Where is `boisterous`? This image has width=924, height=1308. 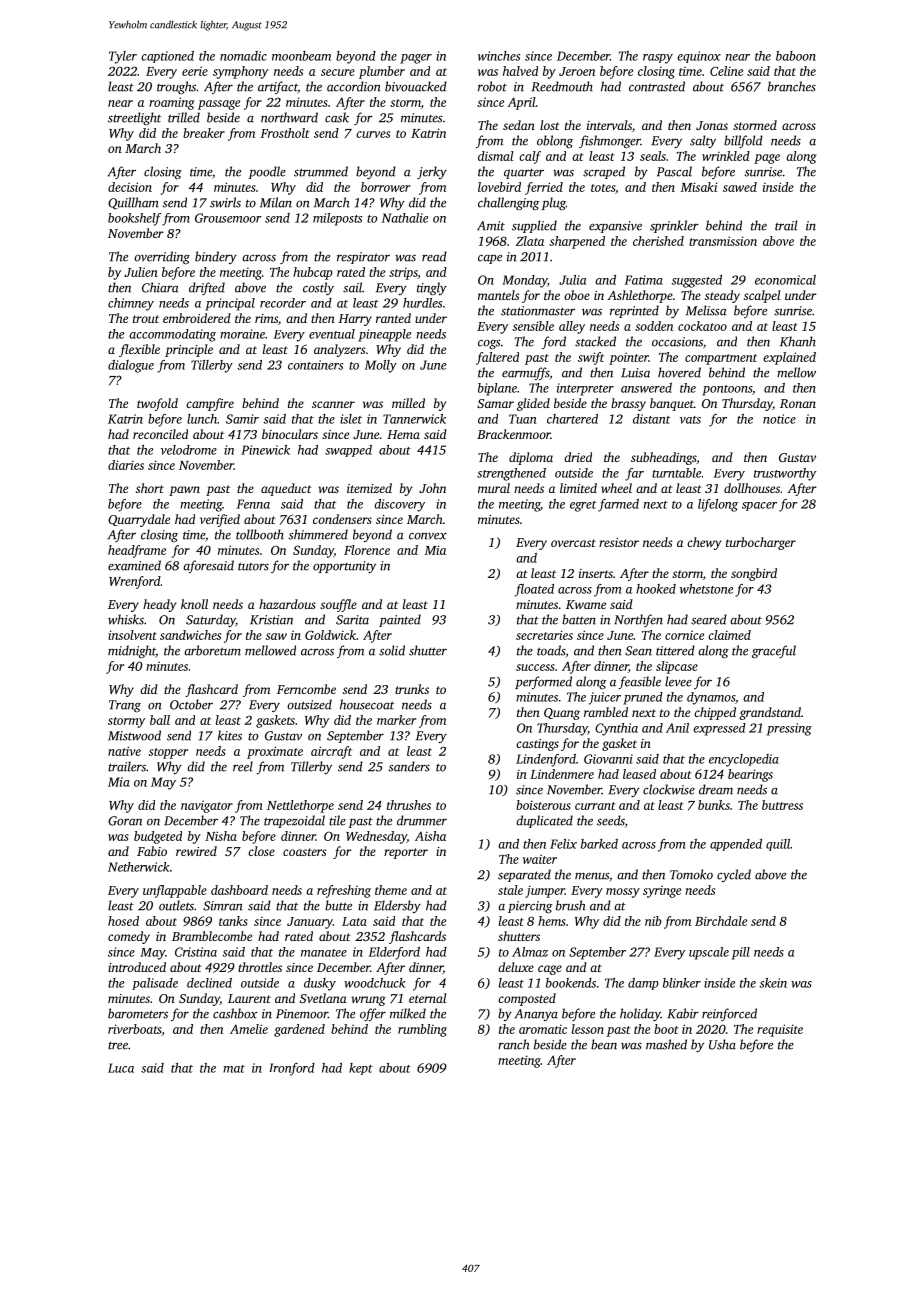 boisterous is located at coordinates (543, 805).
